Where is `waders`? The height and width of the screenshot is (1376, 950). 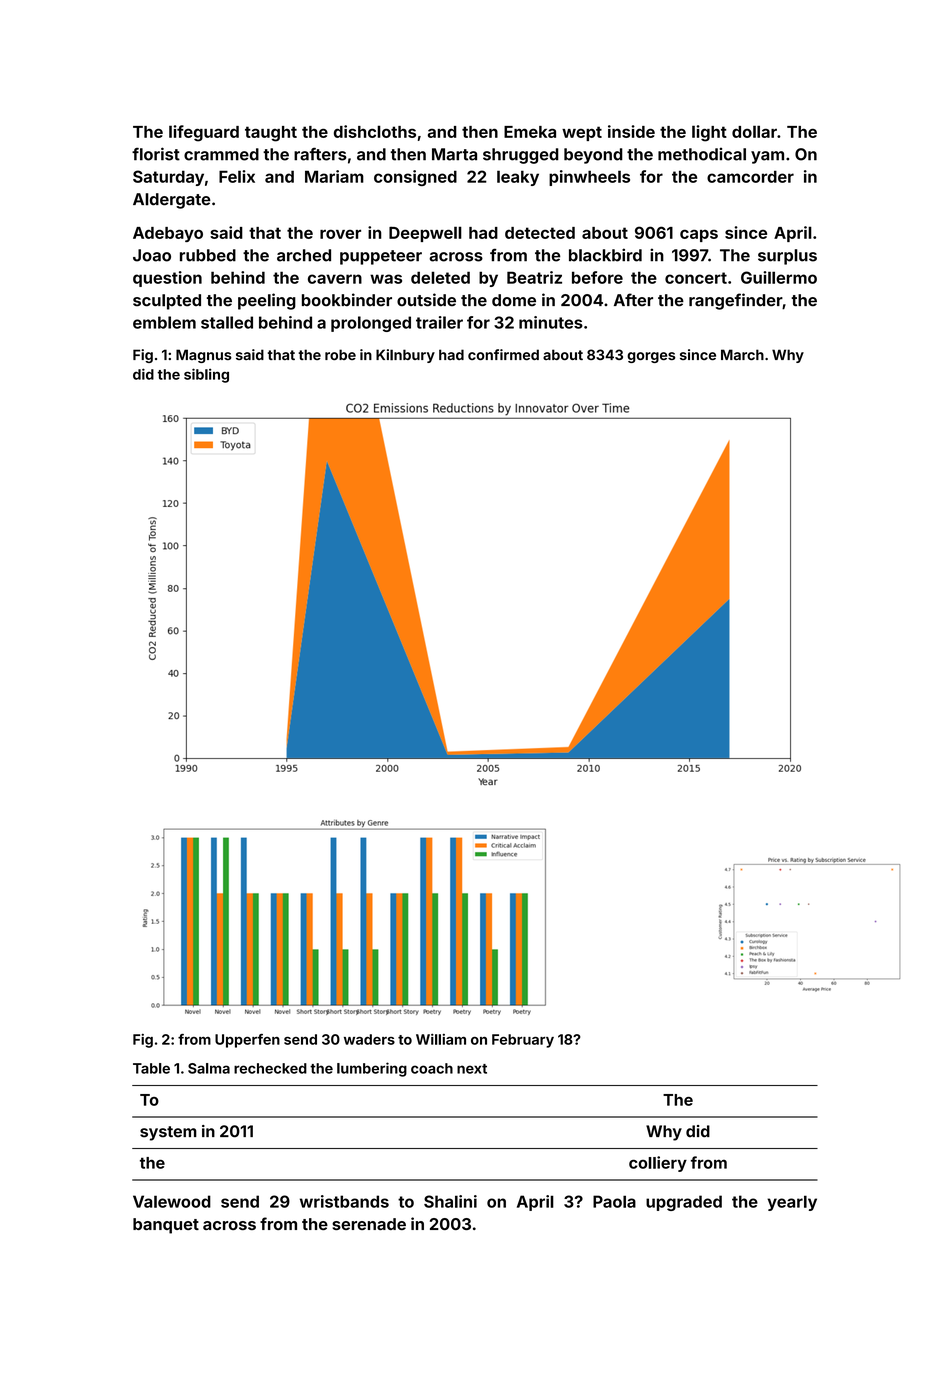 waders is located at coordinates (369, 1039).
